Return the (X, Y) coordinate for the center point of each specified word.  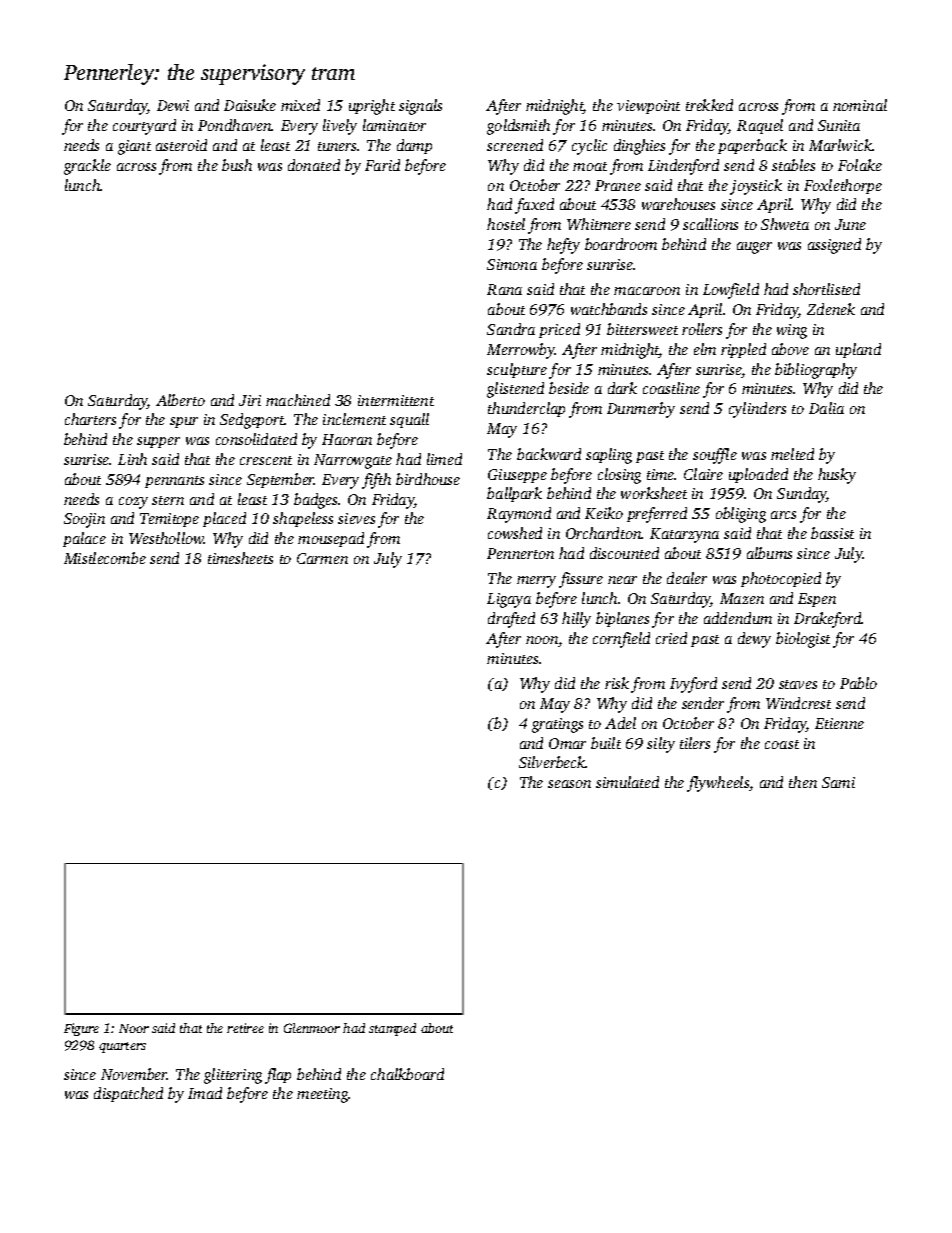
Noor (134, 1028)
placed (224, 519)
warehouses (678, 204)
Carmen (322, 558)
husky (837, 476)
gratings (557, 725)
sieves (356, 518)
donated (314, 165)
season (569, 784)
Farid (382, 165)
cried (671, 638)
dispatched (128, 1094)
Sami (838, 782)
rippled (743, 350)
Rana (504, 289)
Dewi (173, 105)
